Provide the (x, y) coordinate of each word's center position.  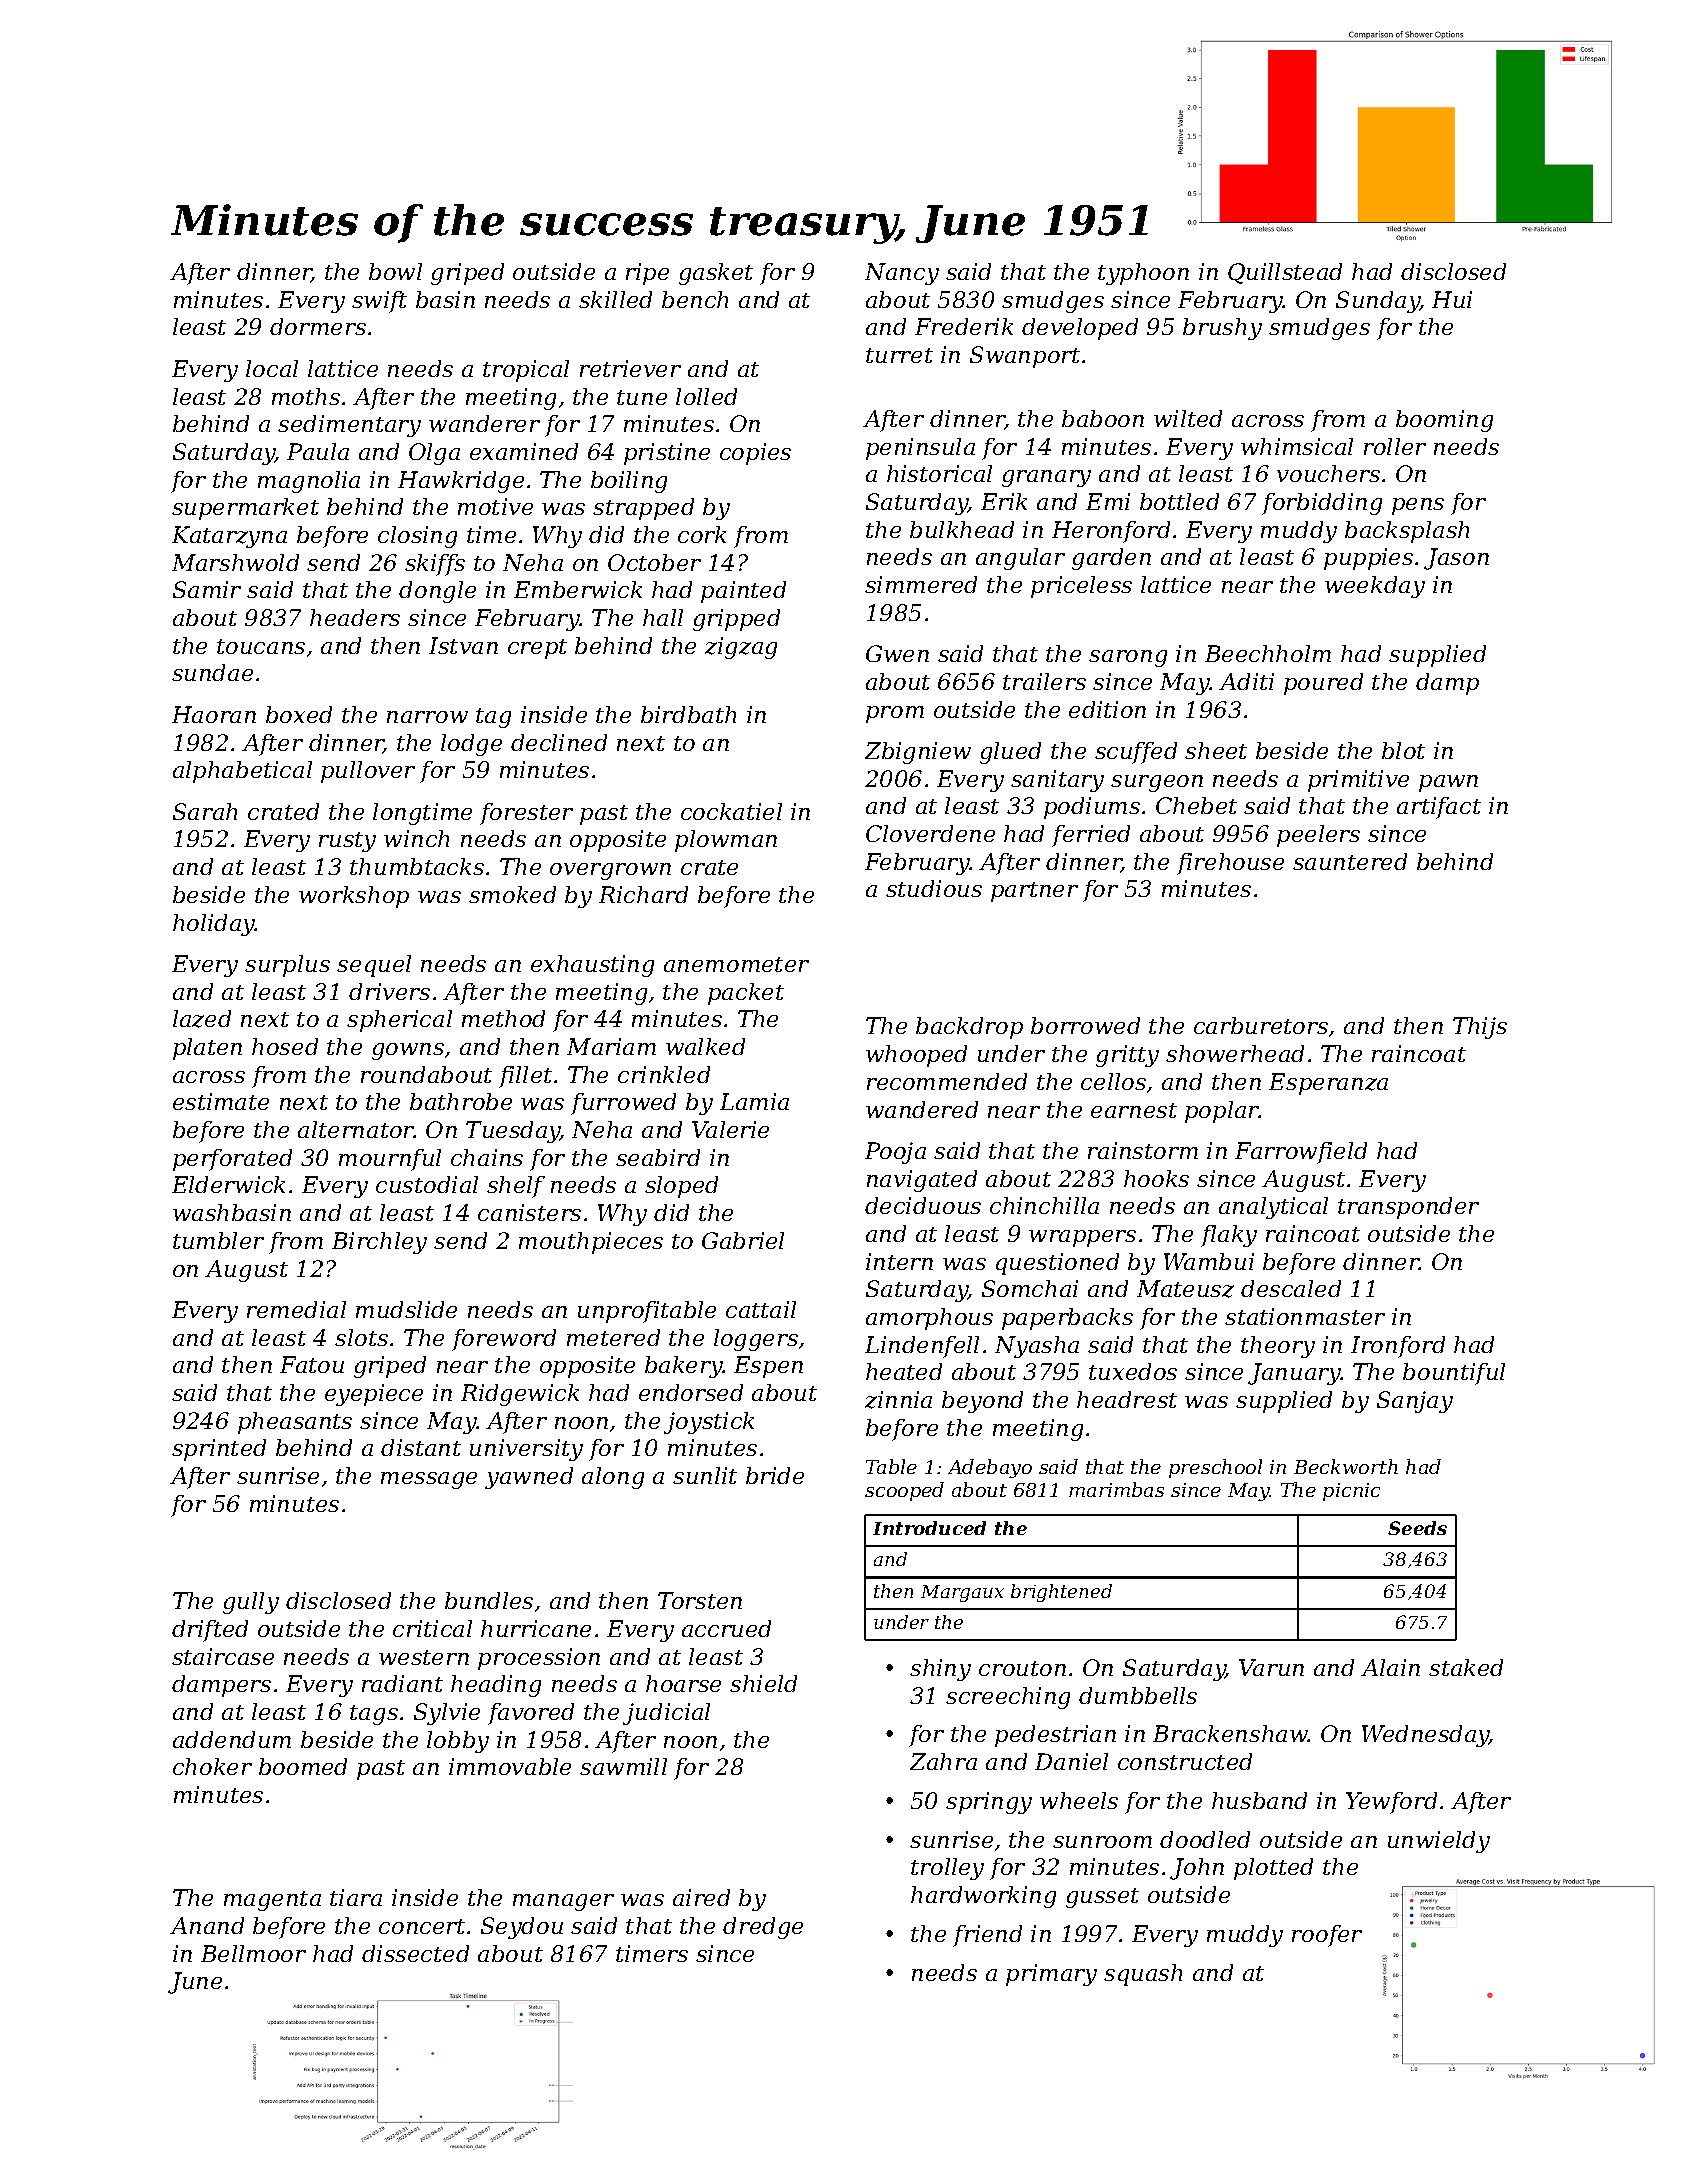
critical (432, 1628)
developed (1080, 329)
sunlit (705, 1475)
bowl (395, 271)
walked (705, 1046)
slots (361, 1337)
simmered (921, 584)
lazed (202, 1019)
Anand (207, 1925)
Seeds (1417, 1528)
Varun (1271, 1667)
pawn (1448, 783)
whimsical (1297, 446)
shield (763, 1683)
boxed (299, 714)
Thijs (1480, 1028)
